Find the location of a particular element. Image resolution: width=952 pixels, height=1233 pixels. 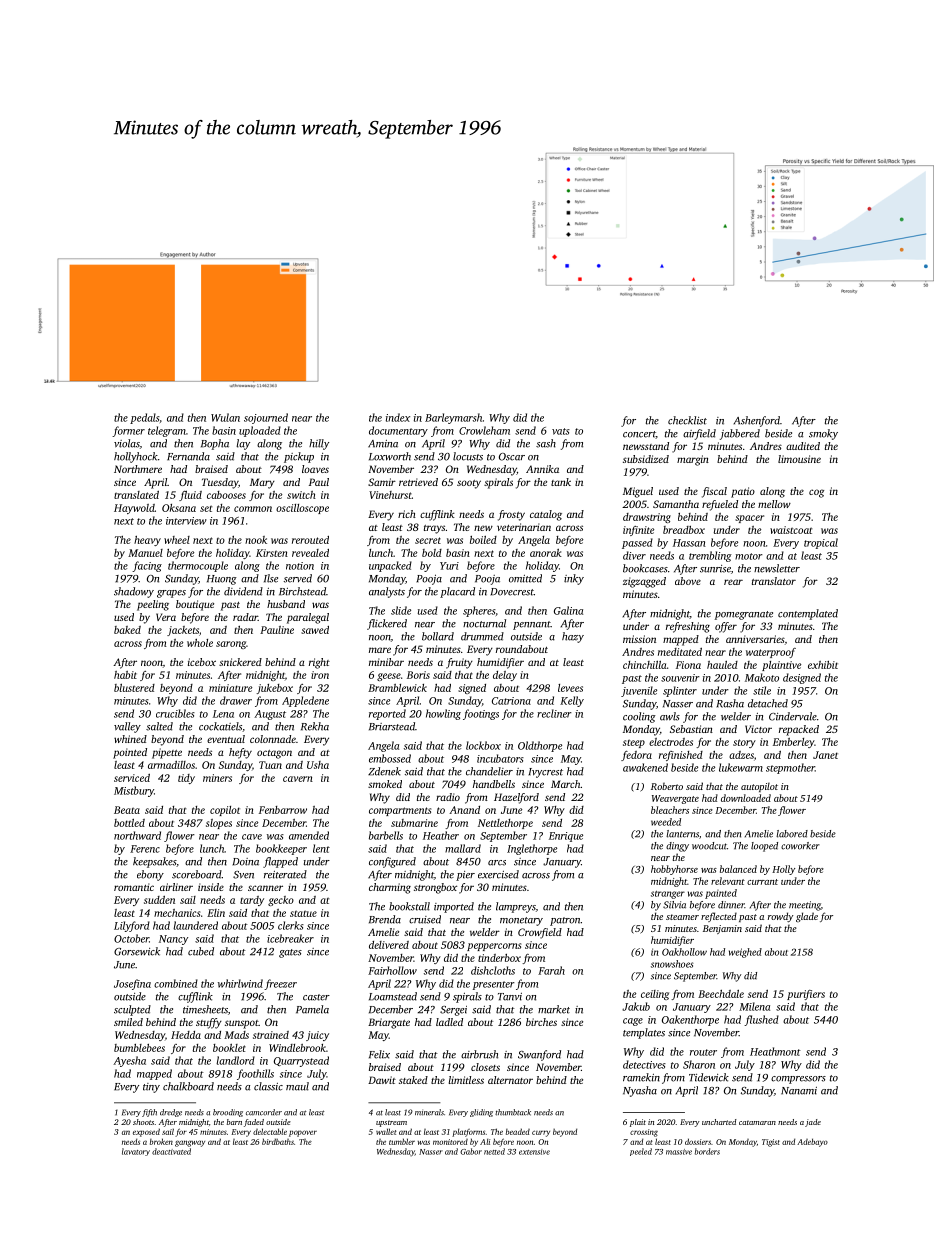

bookkeeper is located at coordinates (281, 849).
